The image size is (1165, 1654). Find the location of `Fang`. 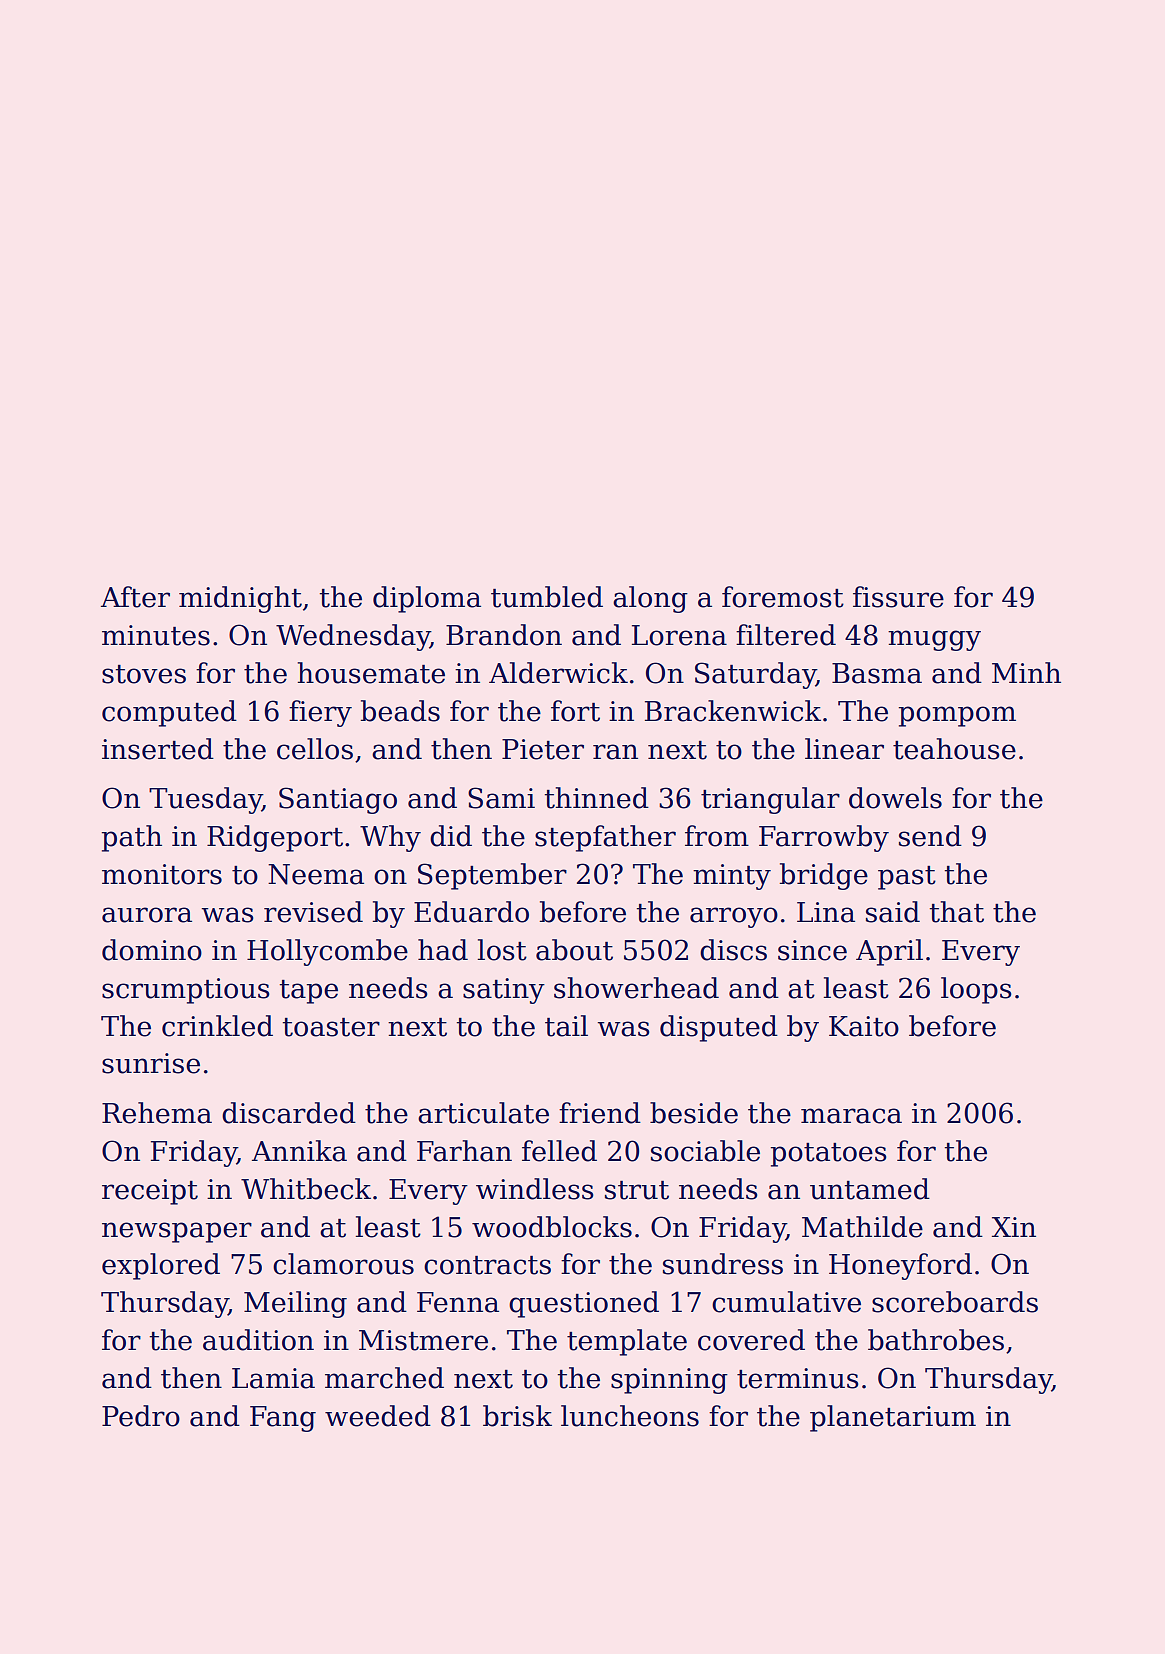

Fang is located at coordinates (283, 1419).
